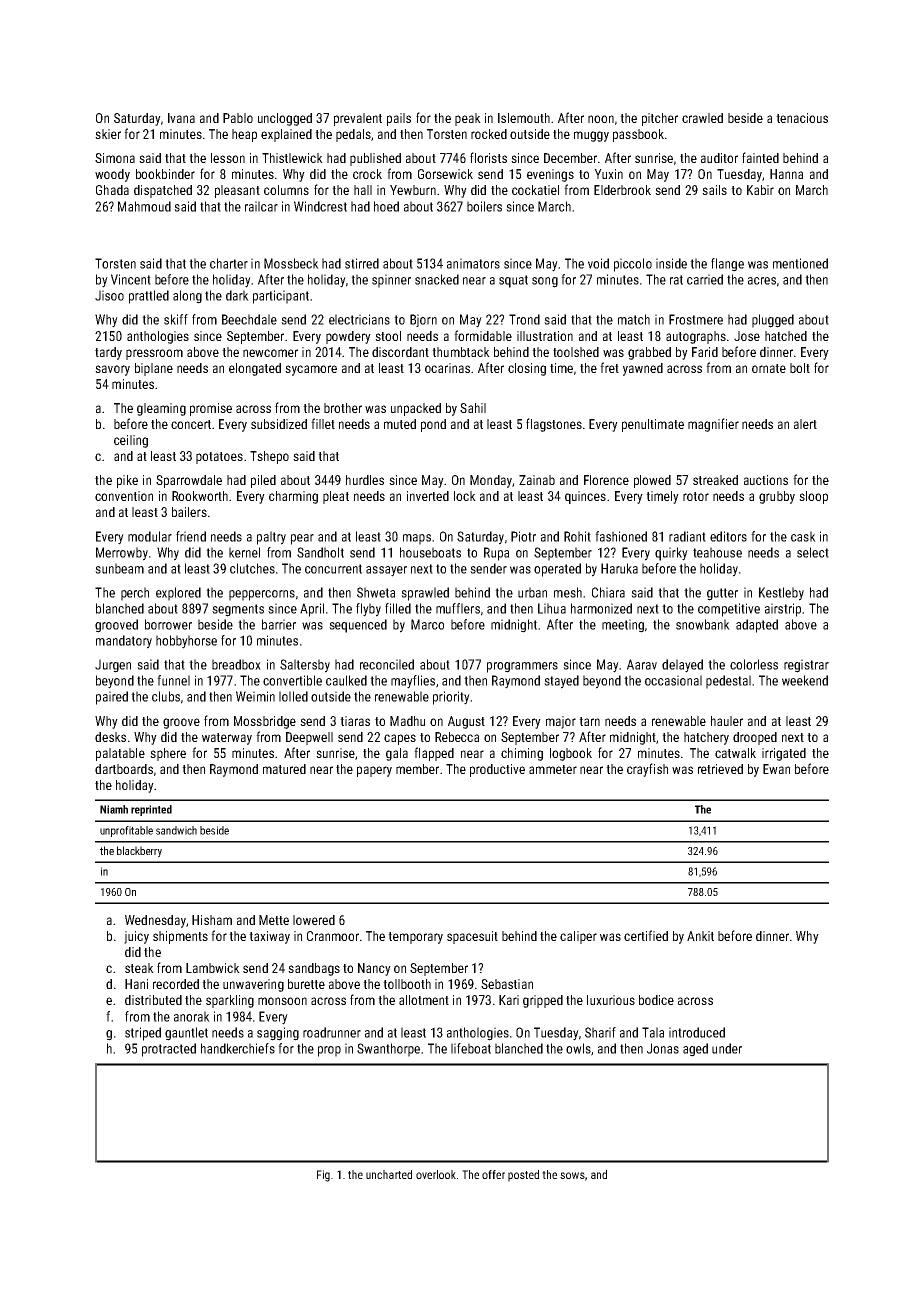  I want to click on peak, so click(468, 119).
